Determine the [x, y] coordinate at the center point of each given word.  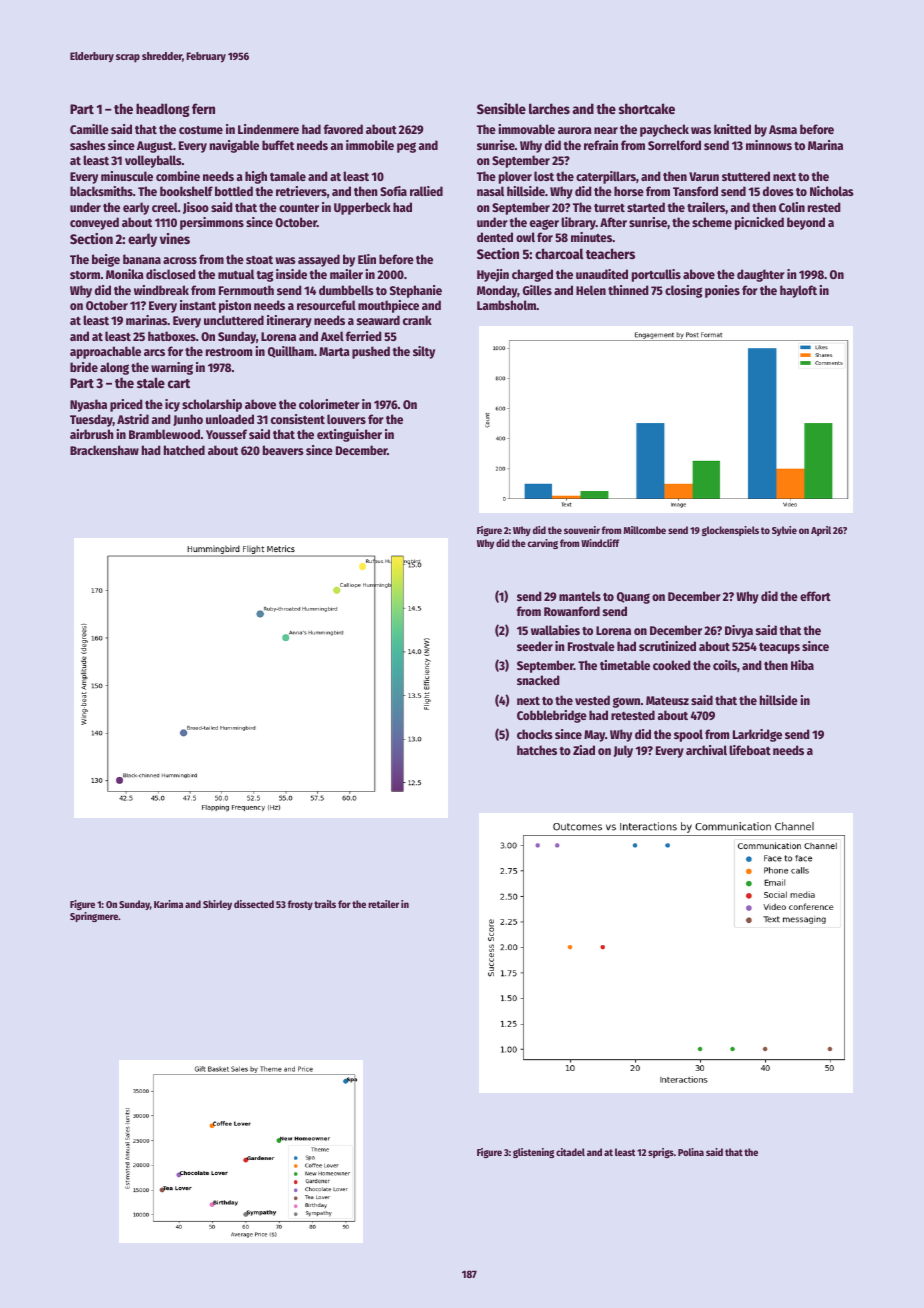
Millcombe [644, 530]
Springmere [94, 917]
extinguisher [349, 435]
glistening [533, 1153]
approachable [105, 352]
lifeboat [750, 750]
